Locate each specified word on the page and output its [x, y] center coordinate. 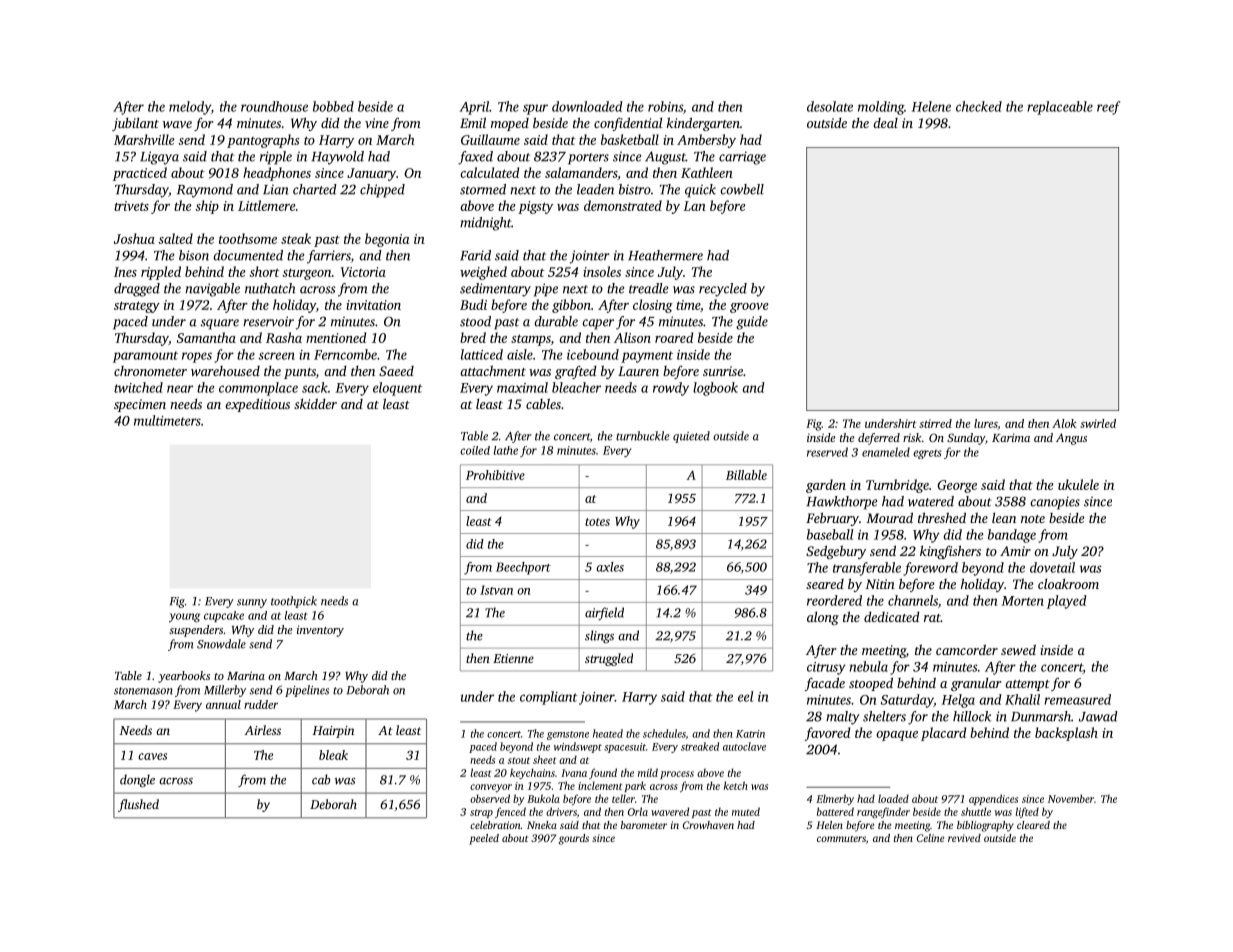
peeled [484, 839]
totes [597, 522]
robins [665, 106]
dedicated [892, 617]
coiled [475, 450]
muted [746, 811]
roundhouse [274, 106]
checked [979, 106]
